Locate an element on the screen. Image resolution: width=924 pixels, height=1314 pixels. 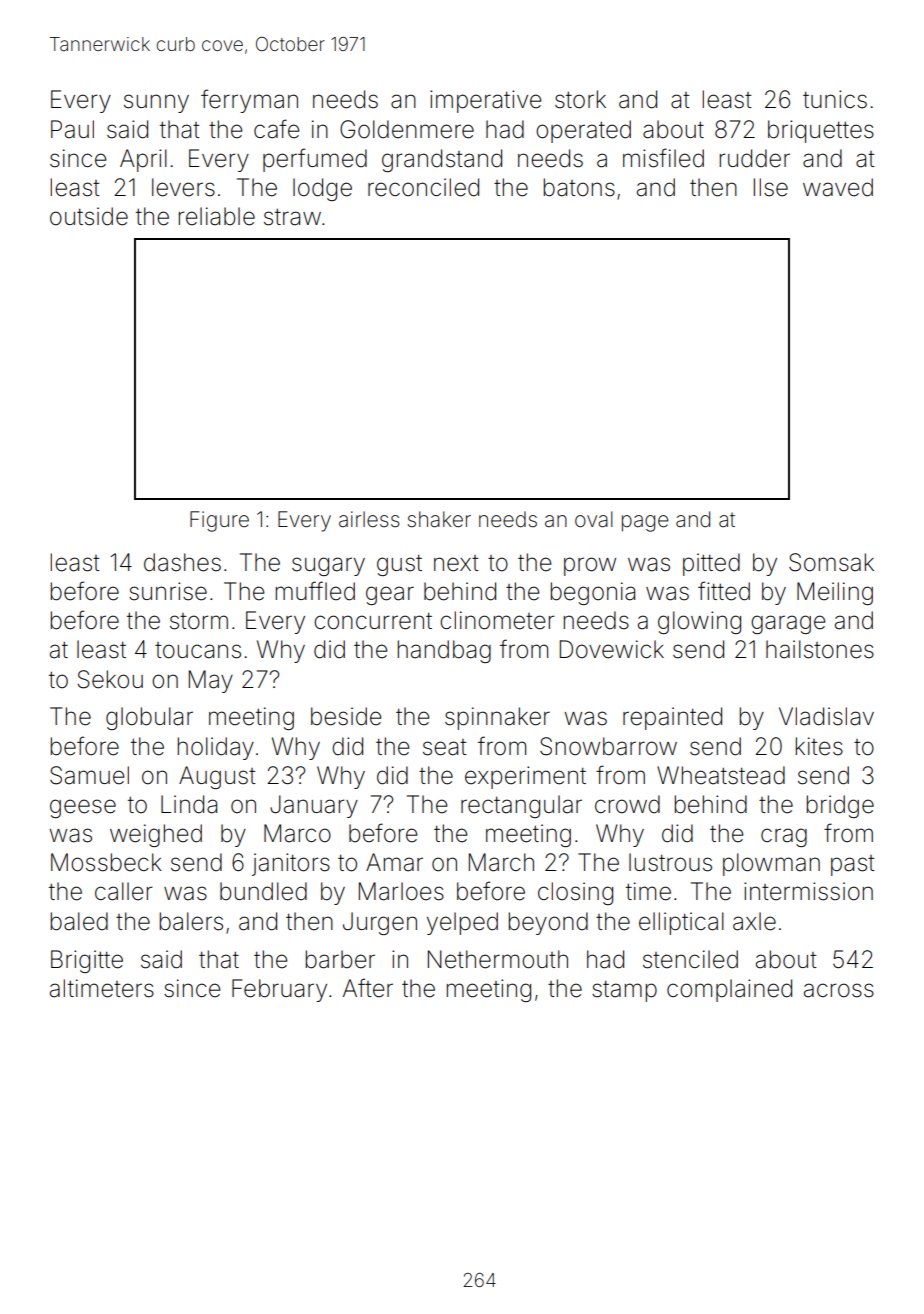
February is located at coordinates (279, 990).
